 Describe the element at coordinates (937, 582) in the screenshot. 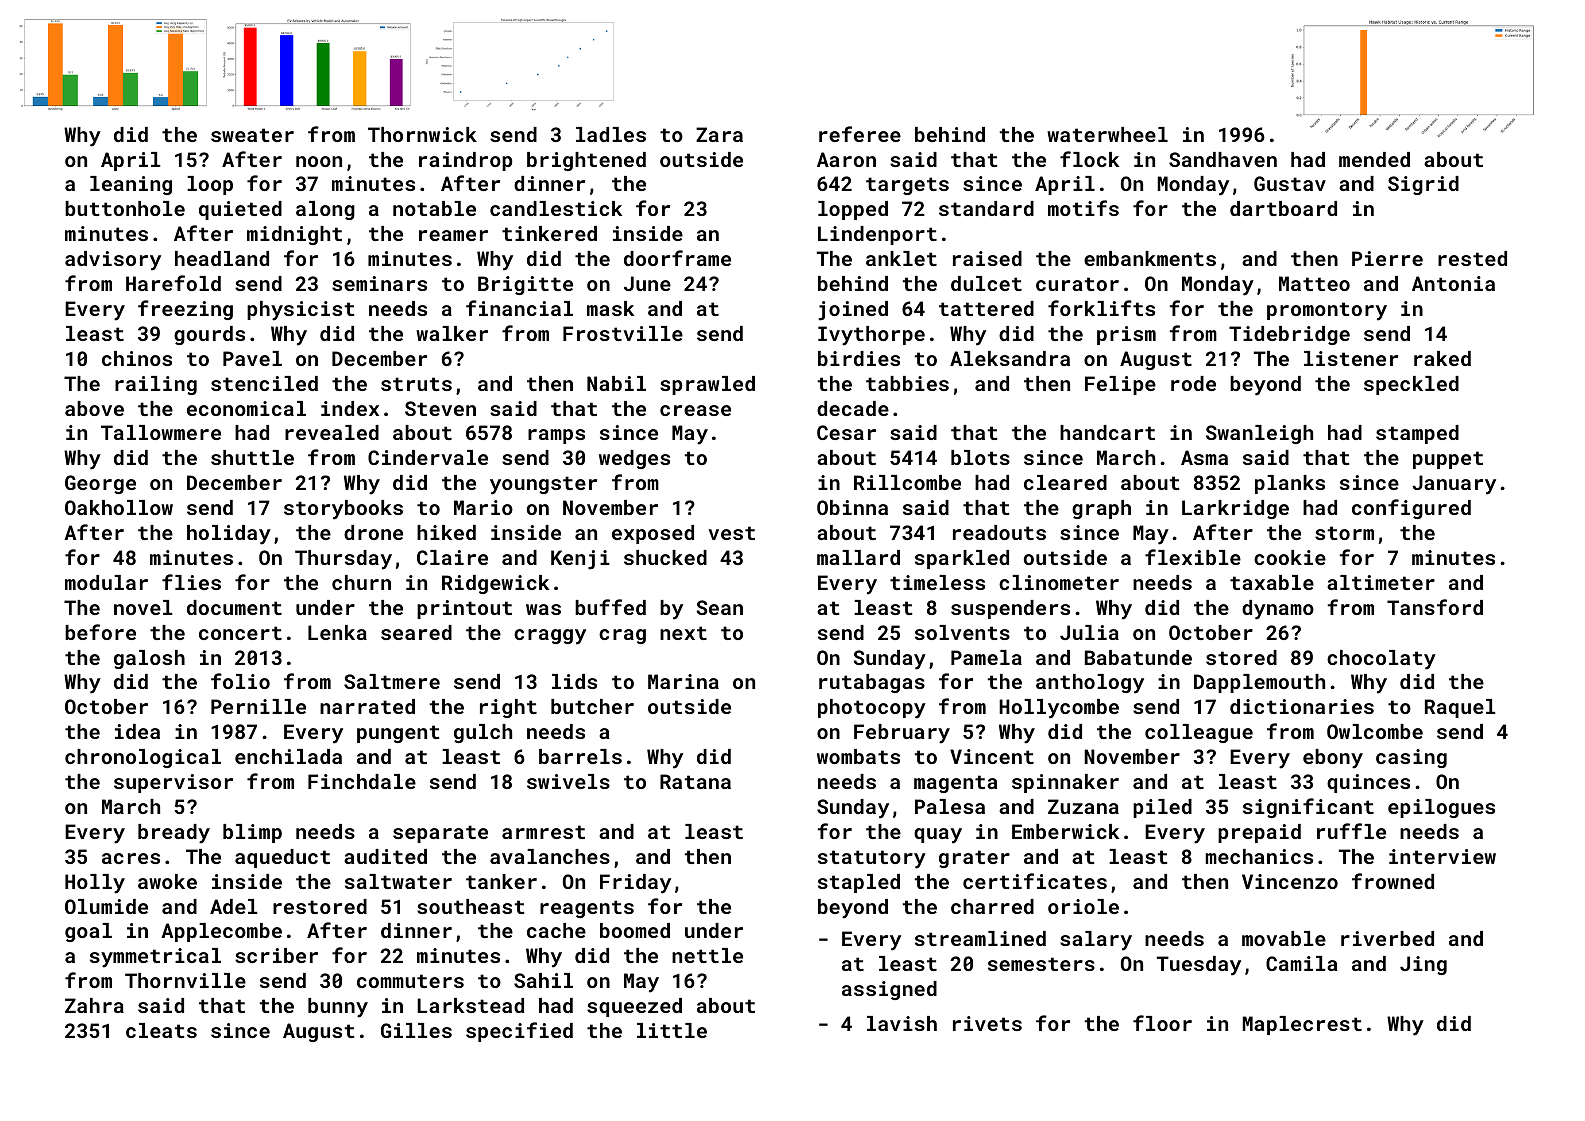

I see `timeless` at that location.
